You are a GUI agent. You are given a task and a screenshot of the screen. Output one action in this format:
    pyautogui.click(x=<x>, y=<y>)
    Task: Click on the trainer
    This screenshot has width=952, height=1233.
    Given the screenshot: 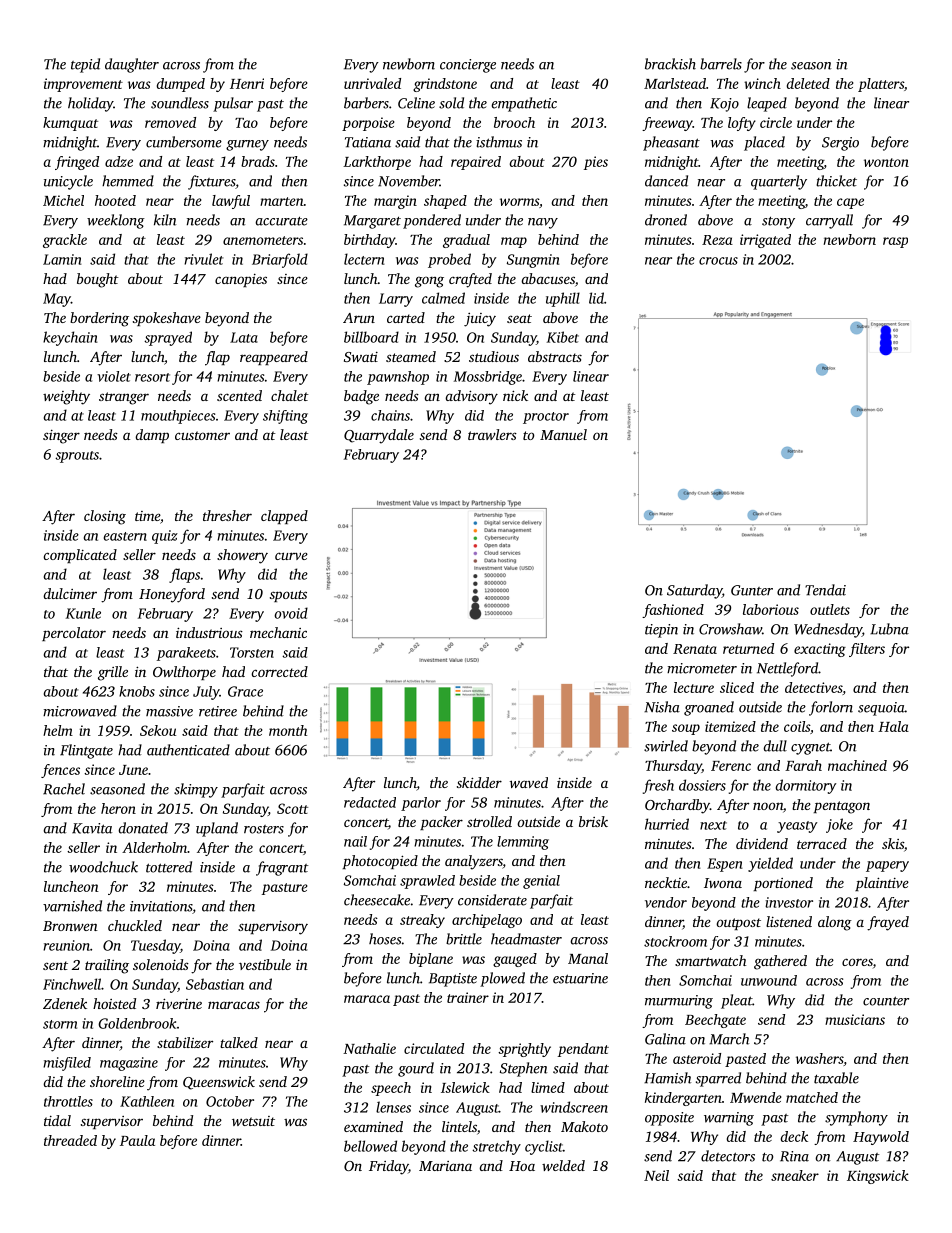 What is the action you would take?
    pyautogui.click(x=468, y=997)
